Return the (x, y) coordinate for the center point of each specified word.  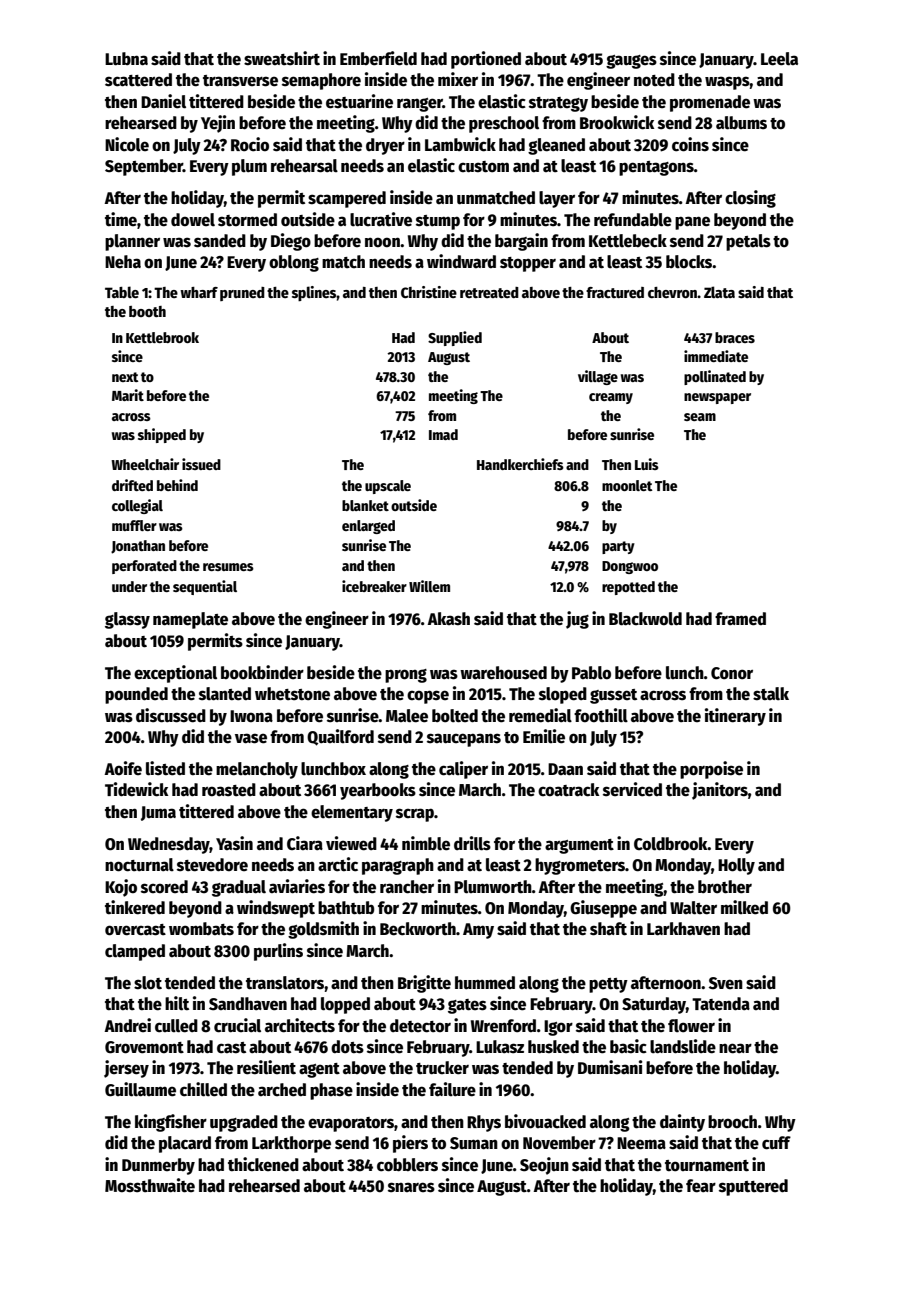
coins (690, 144)
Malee (407, 716)
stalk (771, 694)
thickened (263, 1164)
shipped (162, 435)
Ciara (305, 843)
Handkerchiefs (520, 464)
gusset (613, 696)
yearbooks (378, 791)
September (144, 167)
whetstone (292, 694)
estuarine (359, 101)
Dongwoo (630, 567)
